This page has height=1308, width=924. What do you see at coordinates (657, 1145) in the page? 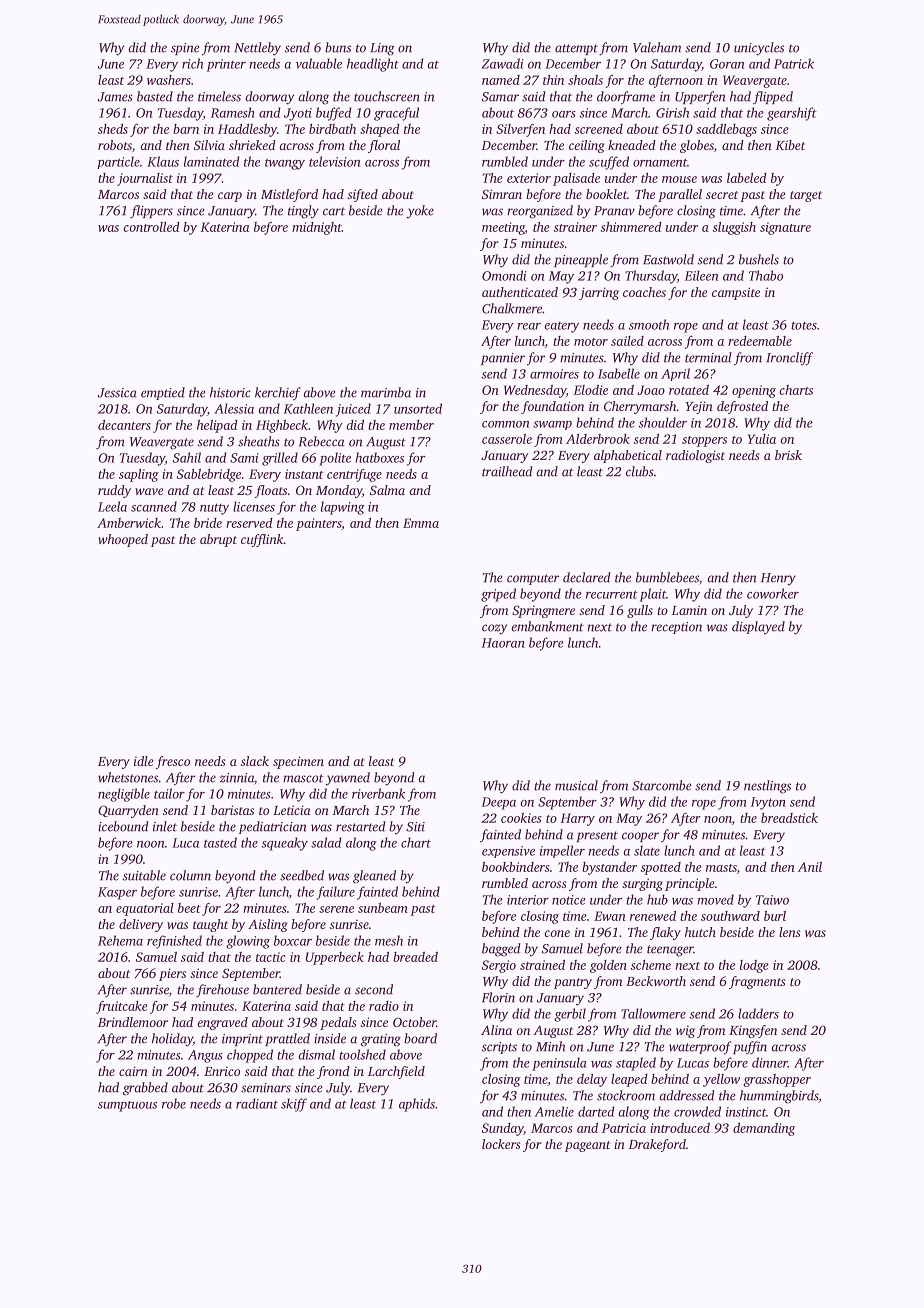
I see `Drakeford` at bounding box center [657, 1145].
